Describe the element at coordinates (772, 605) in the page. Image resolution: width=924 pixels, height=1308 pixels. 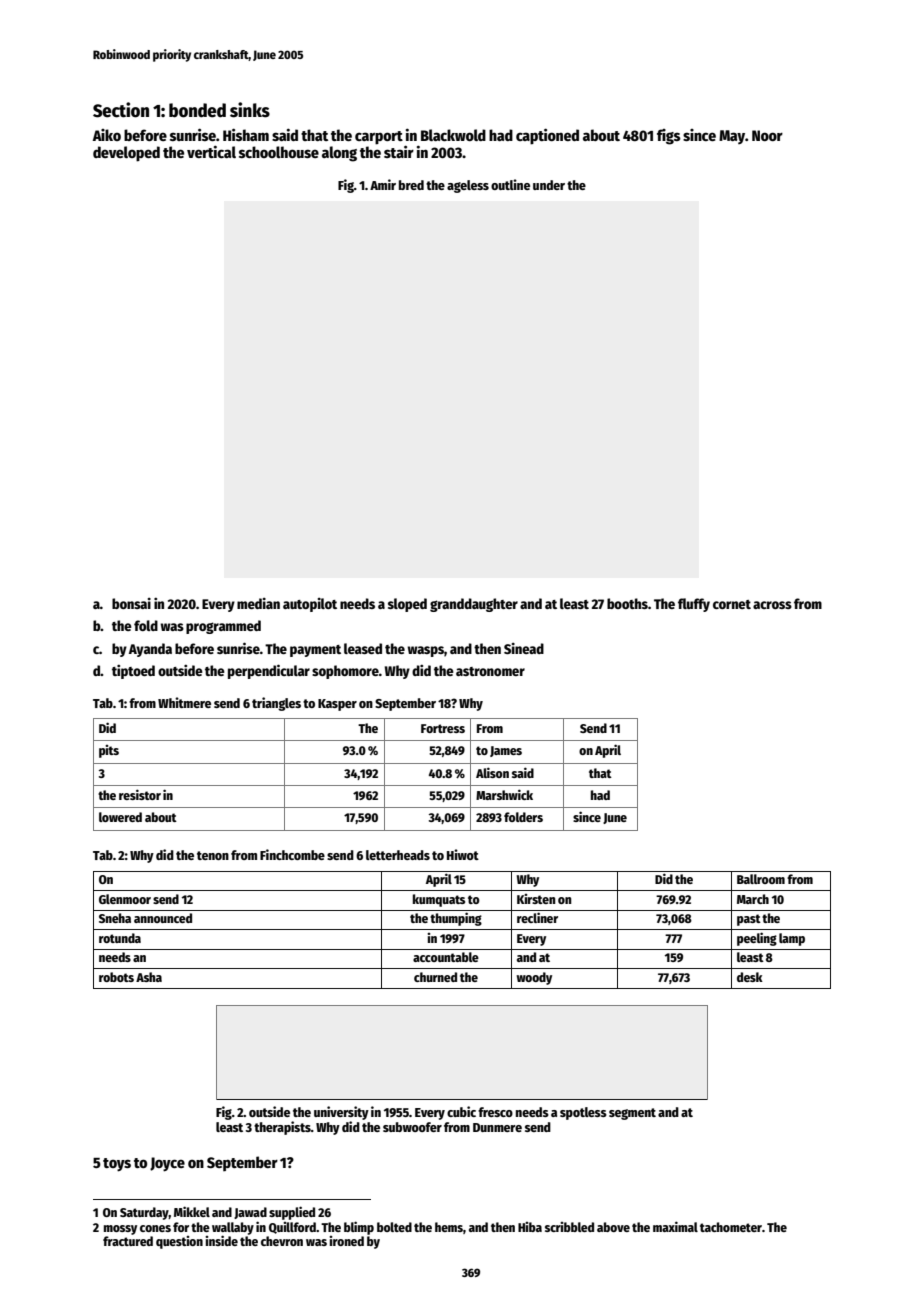
I see `across` at that location.
